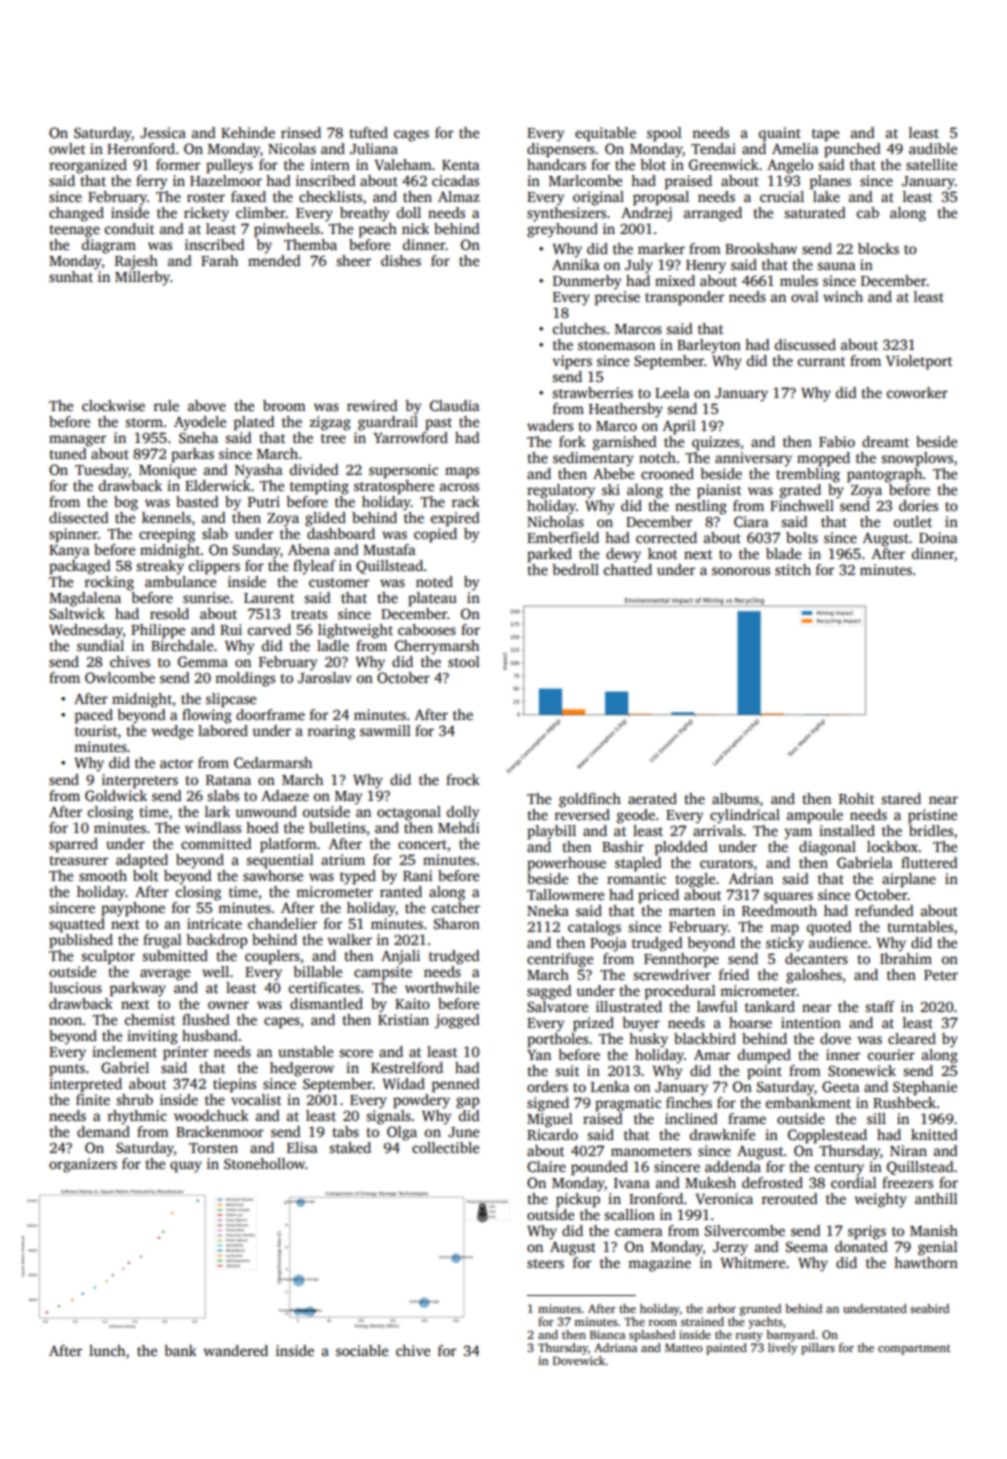 The height and width of the document is (1459, 1007). What do you see at coordinates (107, 1350) in the document?
I see `lunch` at bounding box center [107, 1350].
